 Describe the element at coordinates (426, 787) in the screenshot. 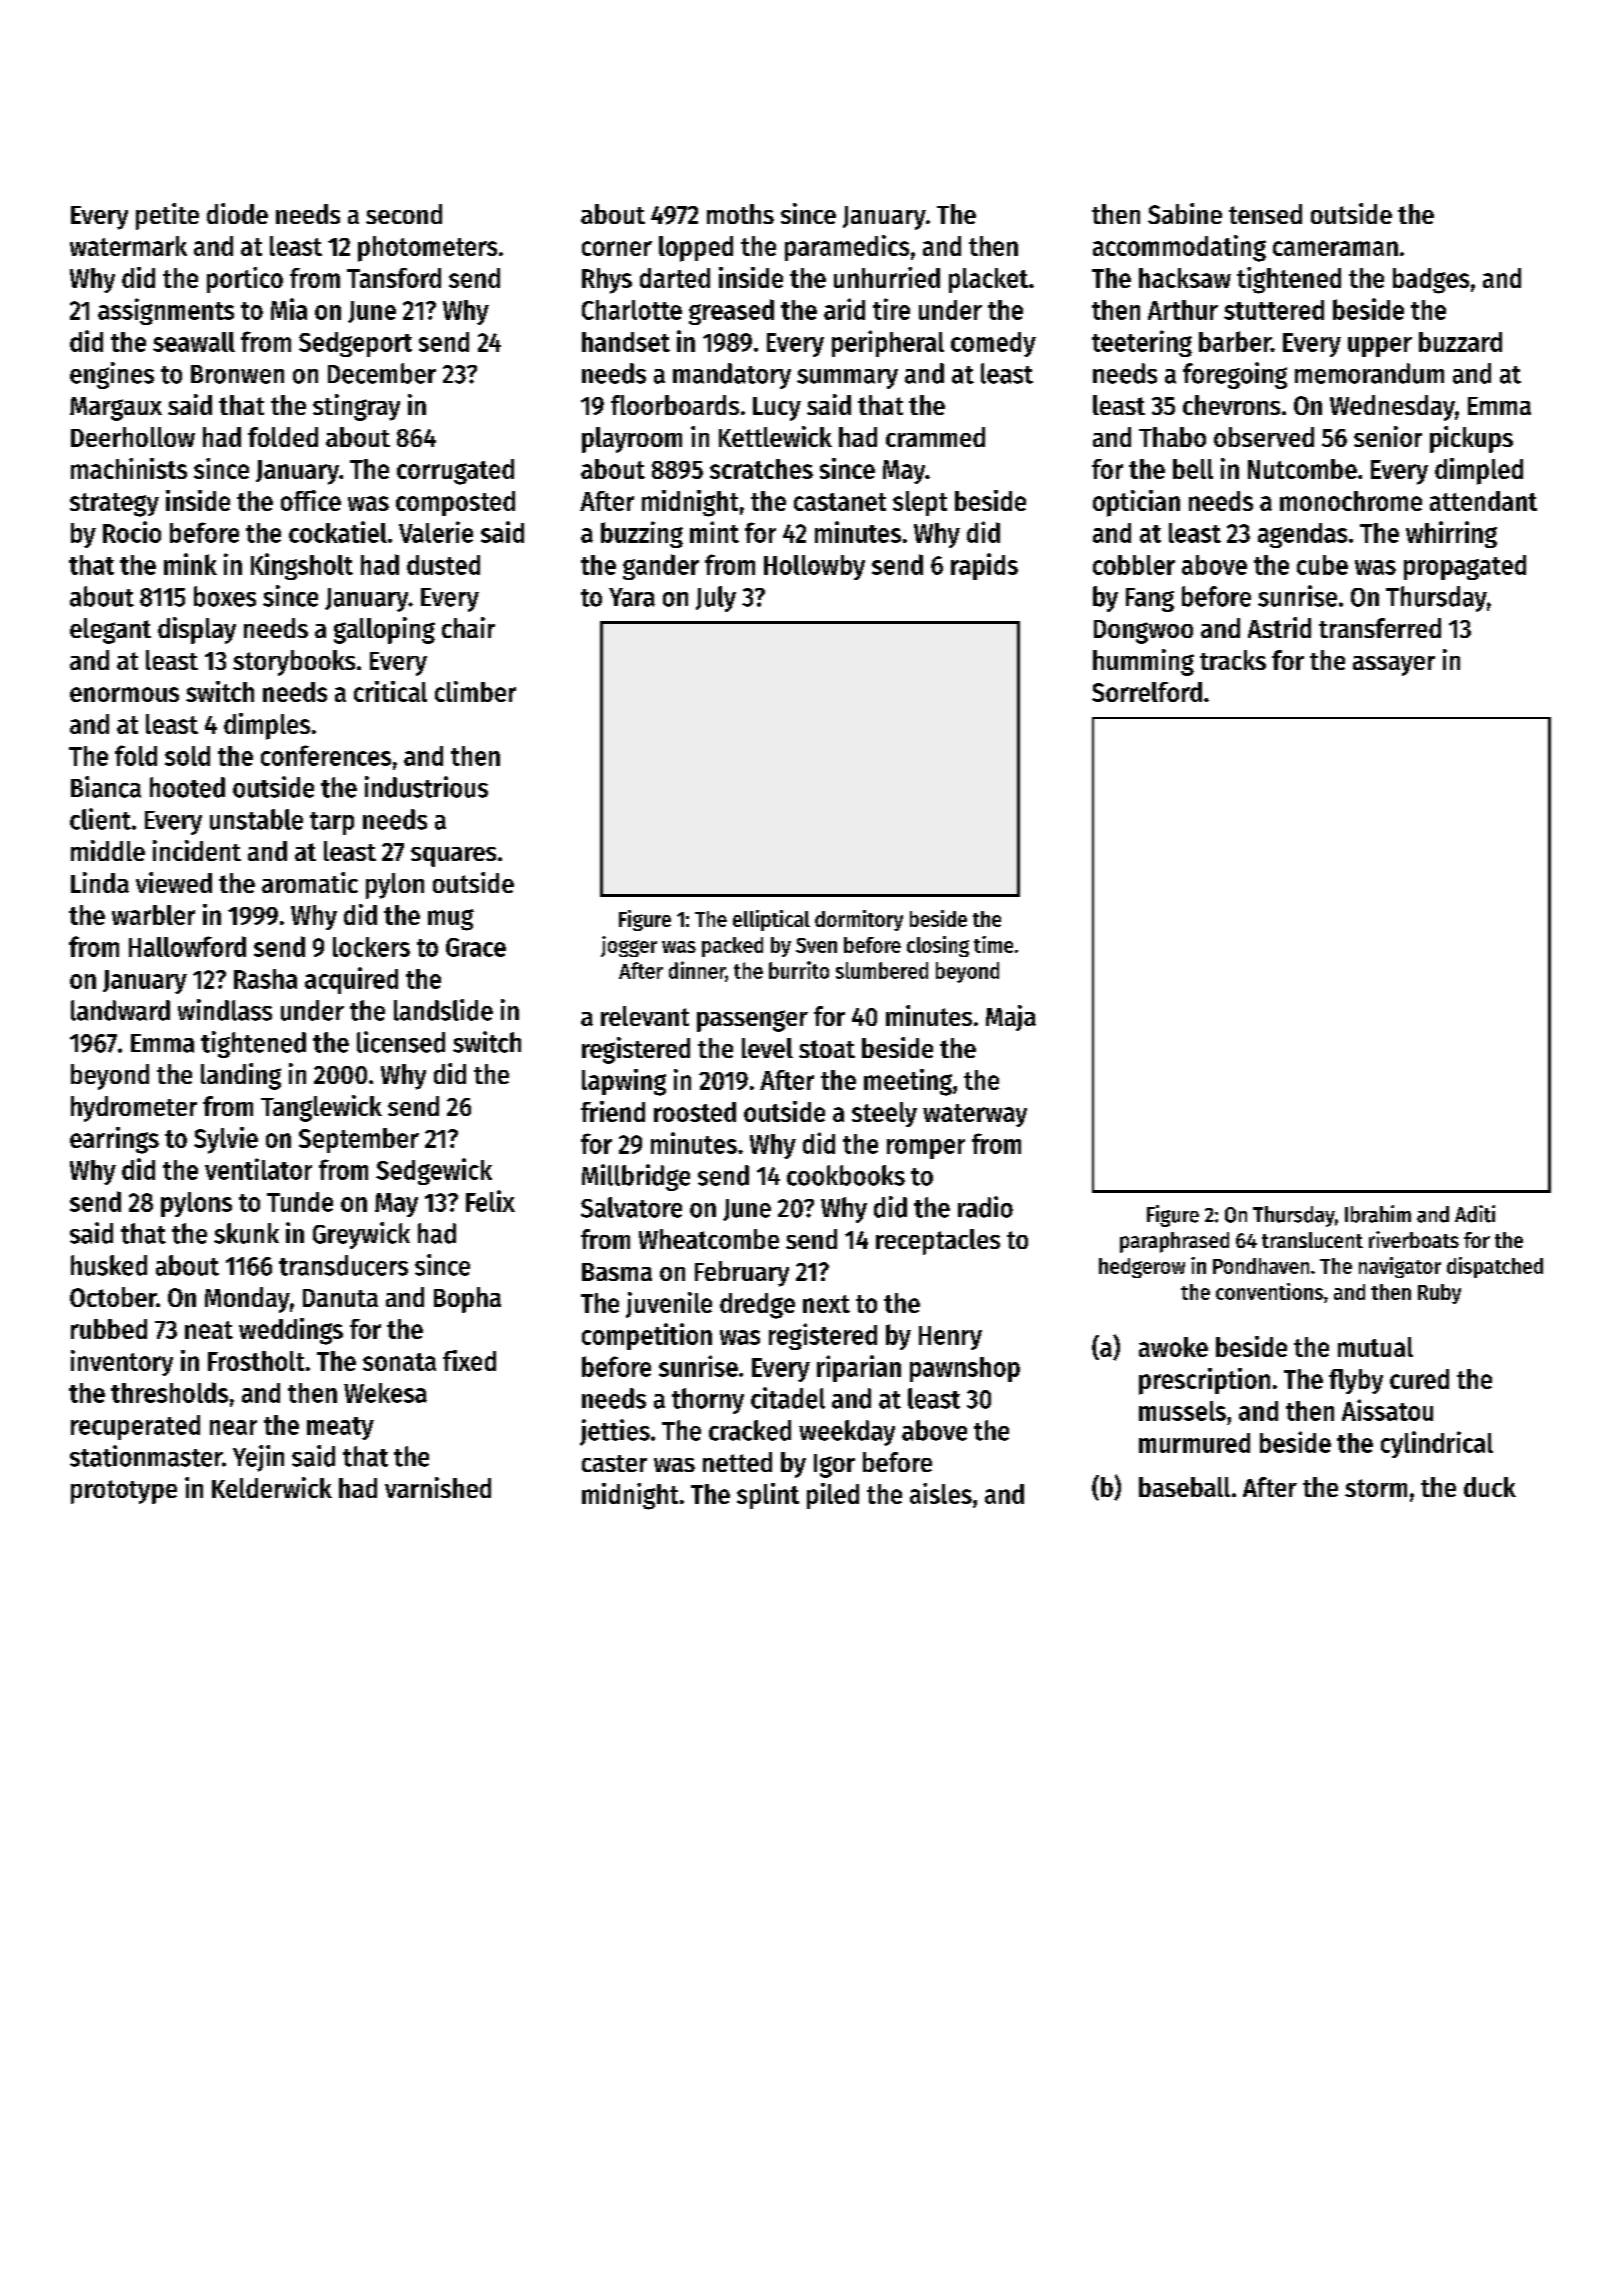

I see `industrious` at that location.
